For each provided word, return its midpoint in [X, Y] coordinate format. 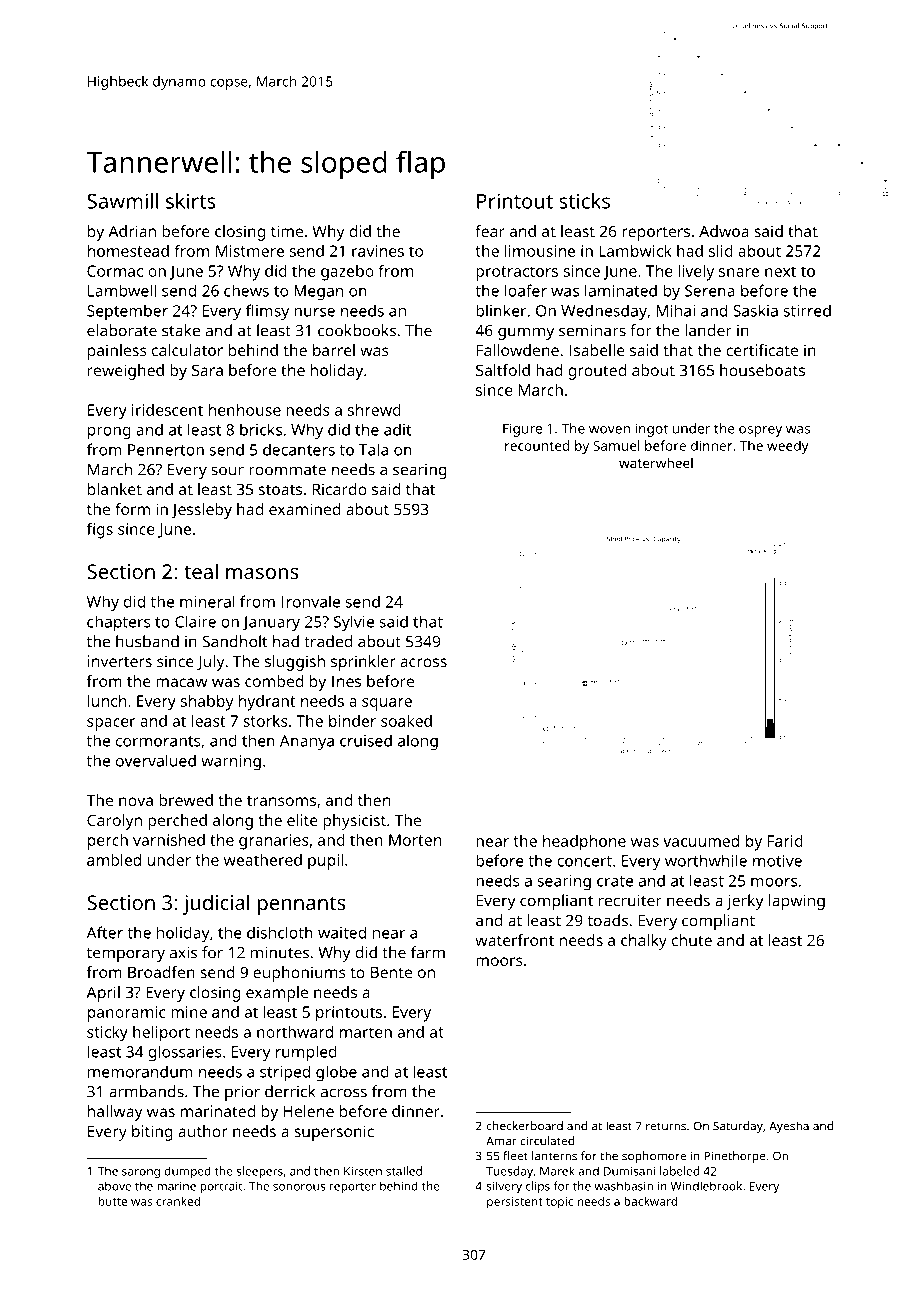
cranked [178, 1201]
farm [428, 952]
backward [650, 1201]
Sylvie [354, 623]
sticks [584, 201]
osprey [760, 431]
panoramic [127, 1014]
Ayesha [789, 1127]
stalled [404, 1171]
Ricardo [340, 489]
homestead [128, 251]
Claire [195, 621]
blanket [115, 489]
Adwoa [724, 231]
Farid [785, 841]
